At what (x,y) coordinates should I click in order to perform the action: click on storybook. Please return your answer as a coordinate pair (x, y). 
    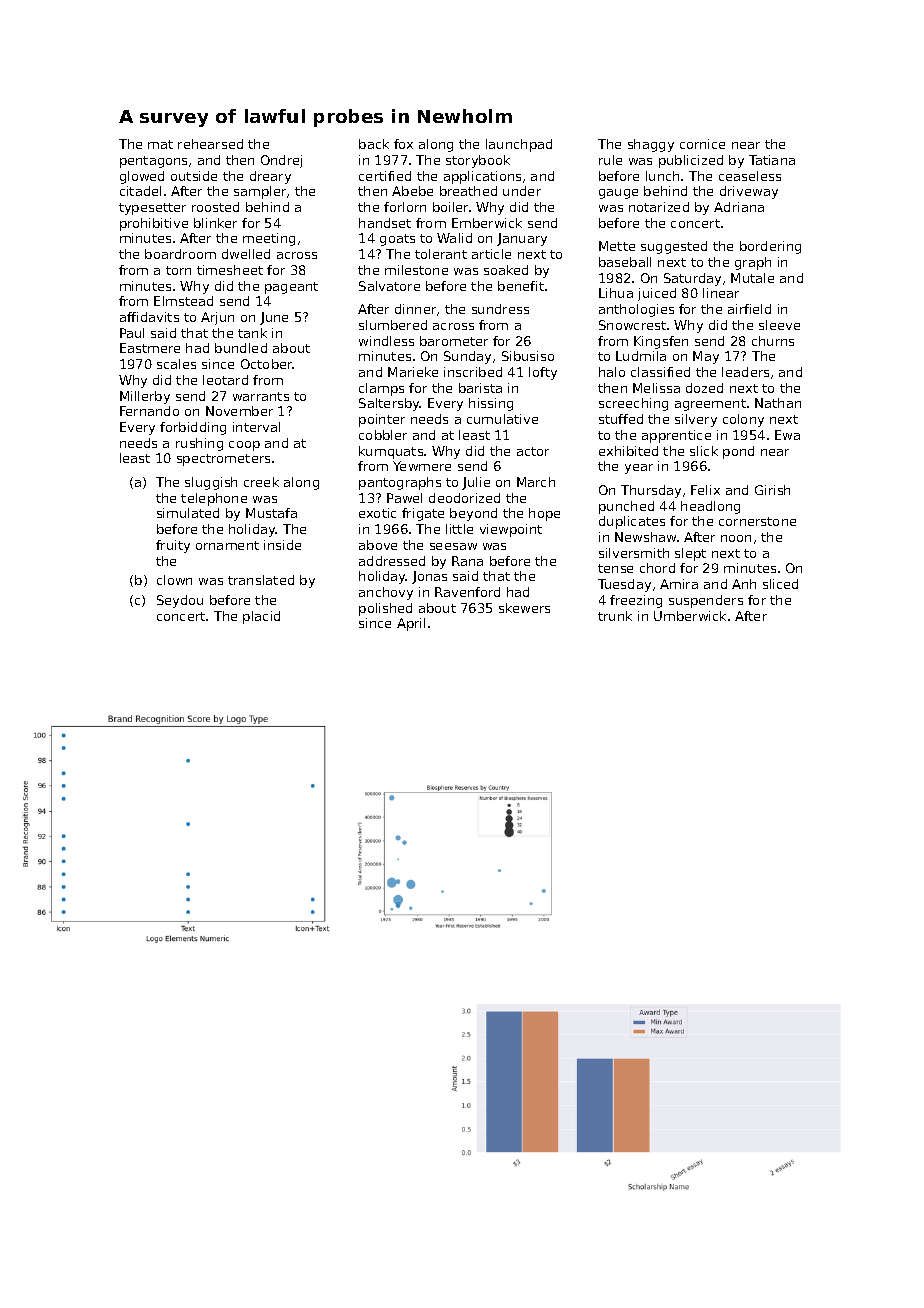
    Looking at the image, I should click on (478, 161).
